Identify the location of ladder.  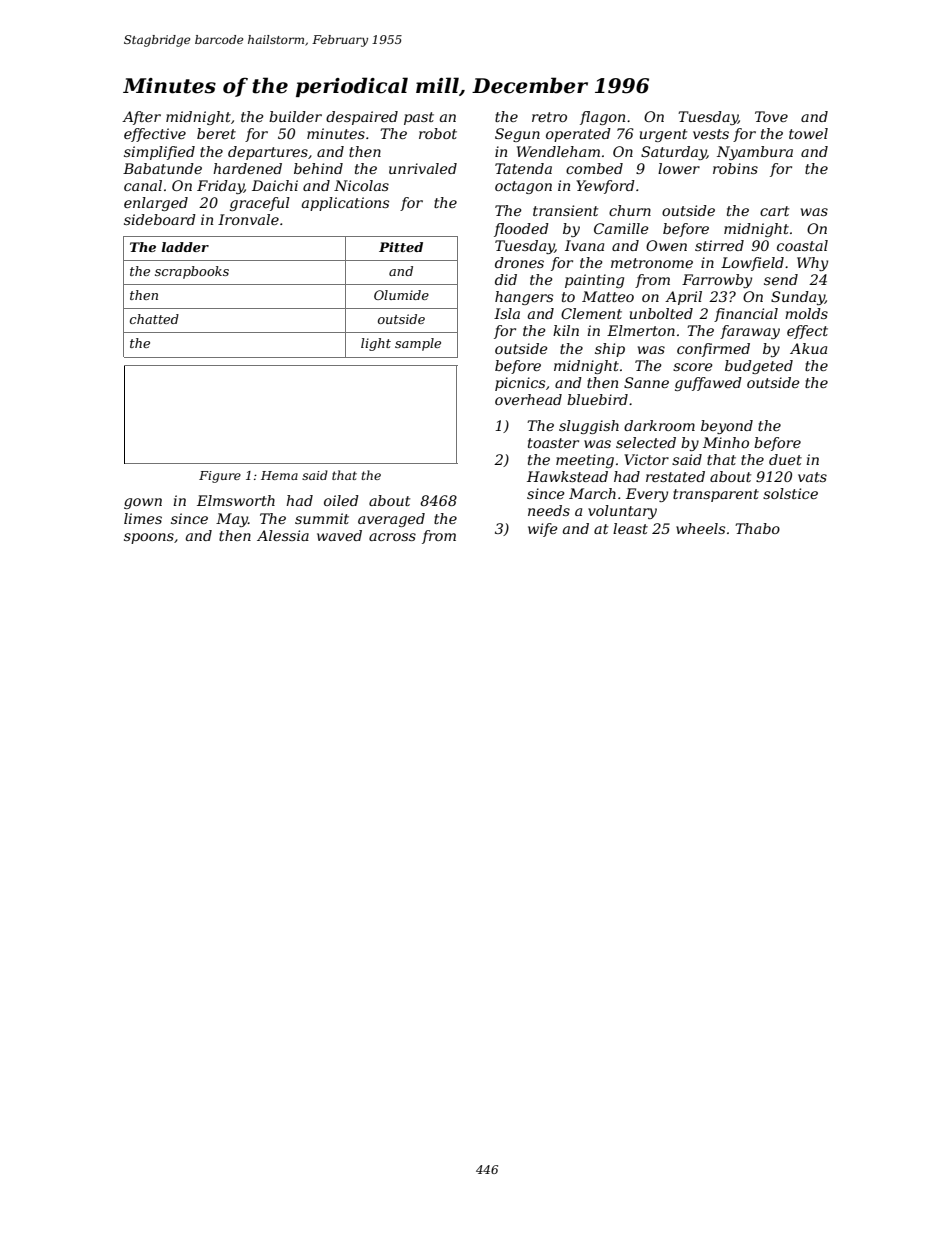
(185, 247).
